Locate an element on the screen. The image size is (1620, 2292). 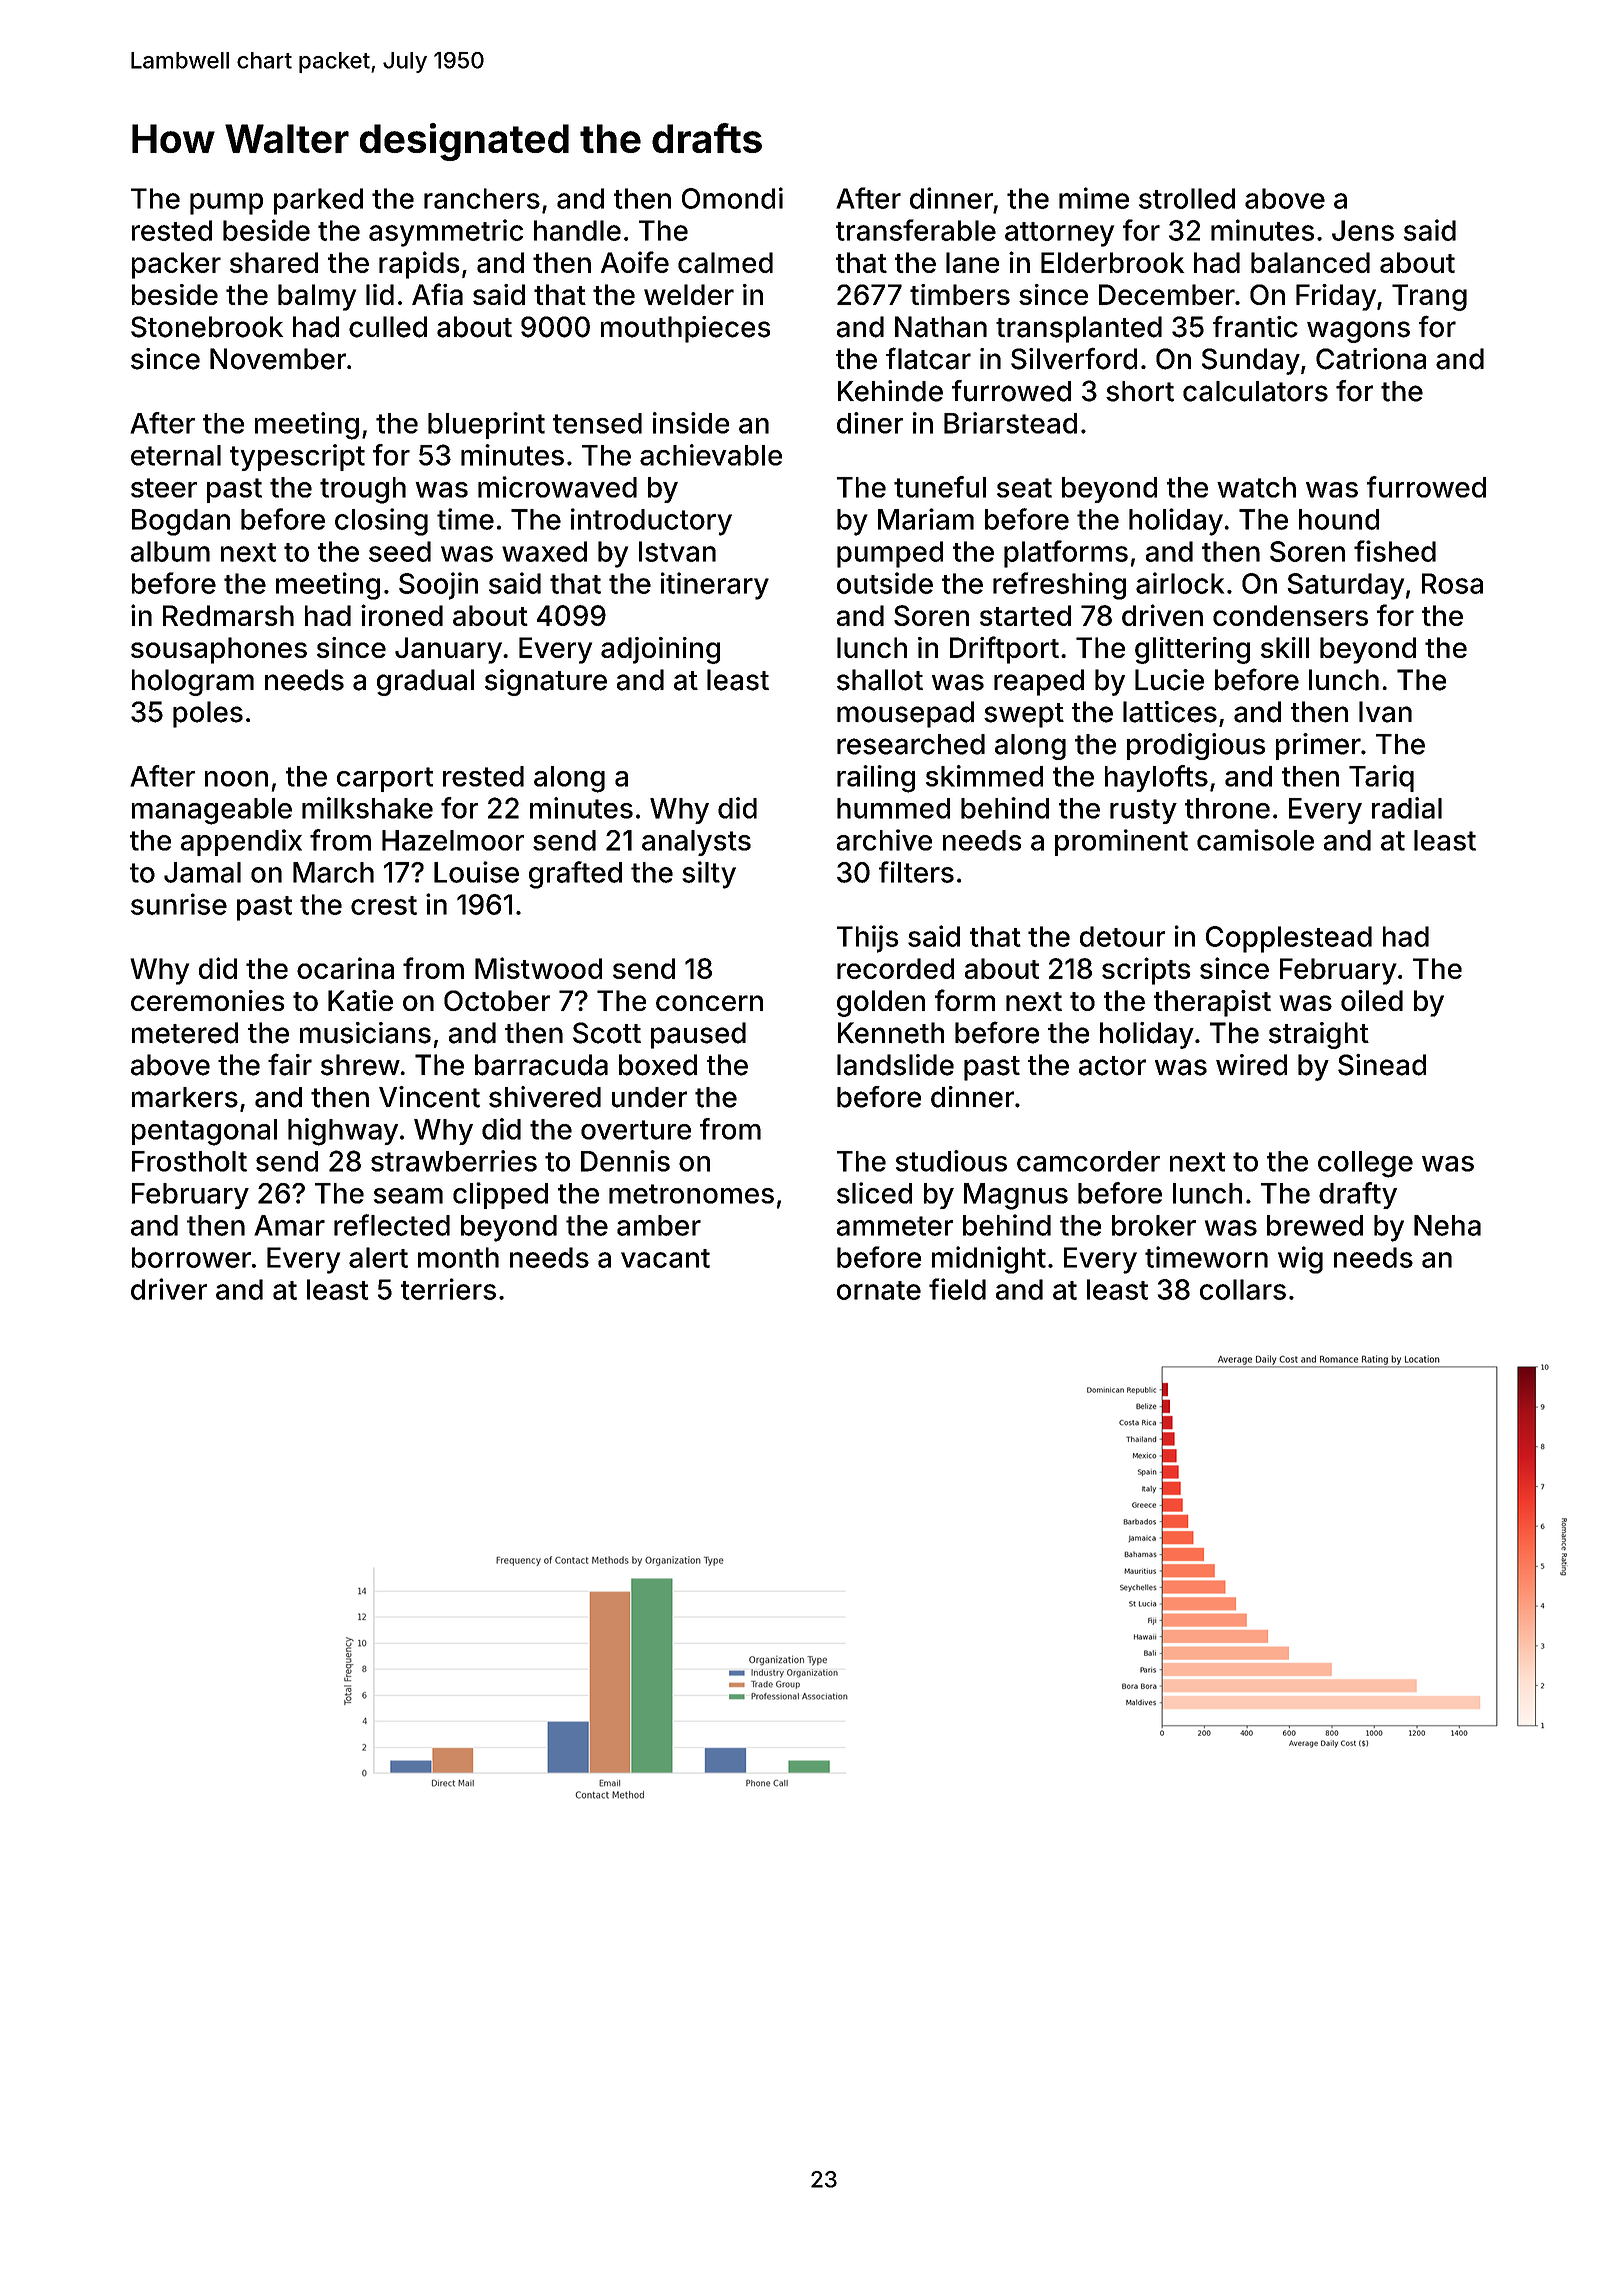
detour is located at coordinates (1122, 936).
